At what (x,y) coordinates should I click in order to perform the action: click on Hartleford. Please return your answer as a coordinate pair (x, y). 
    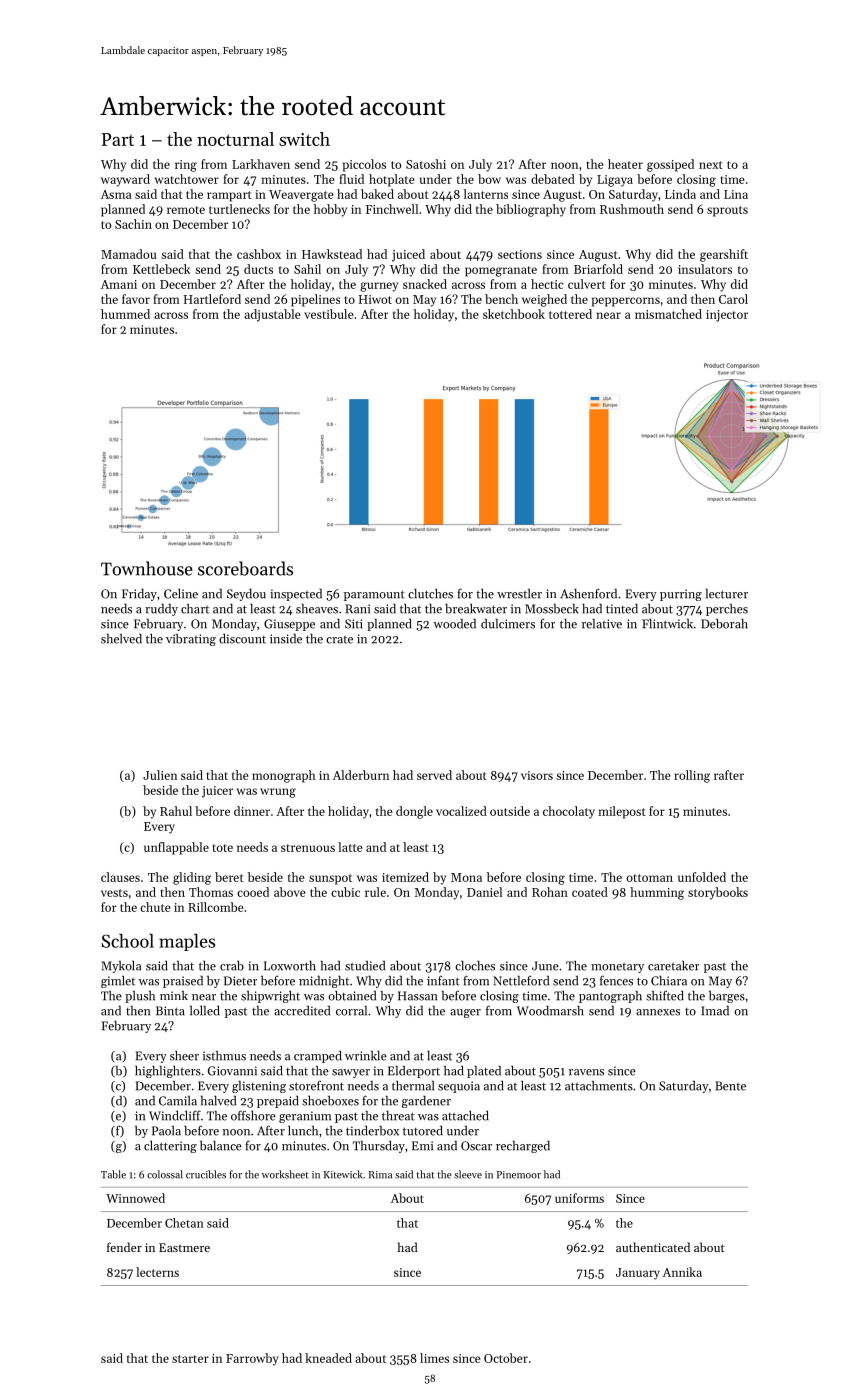
    Looking at the image, I should click on (212, 299).
